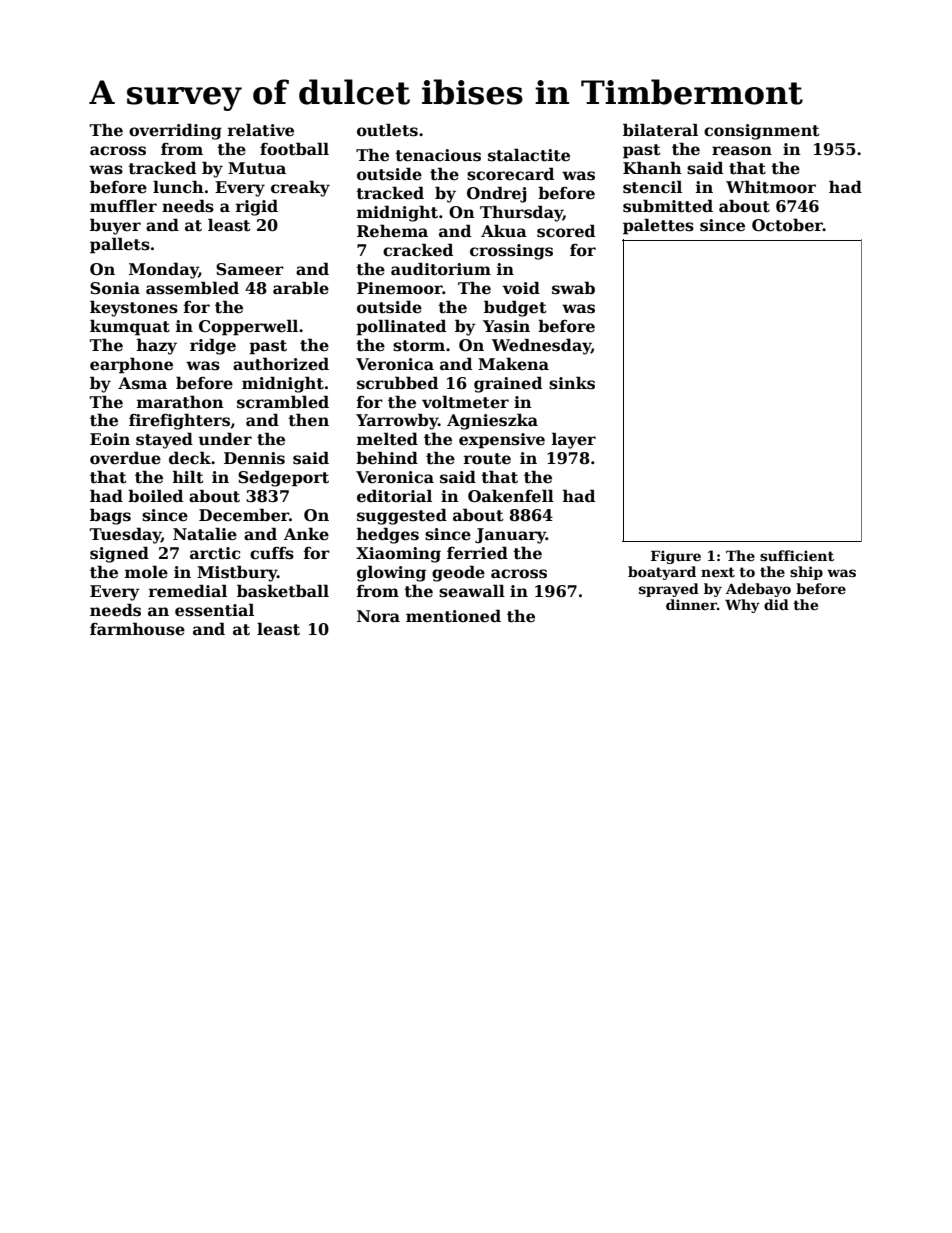 The width and height of the screenshot is (952, 1233). I want to click on outlets, so click(387, 130).
